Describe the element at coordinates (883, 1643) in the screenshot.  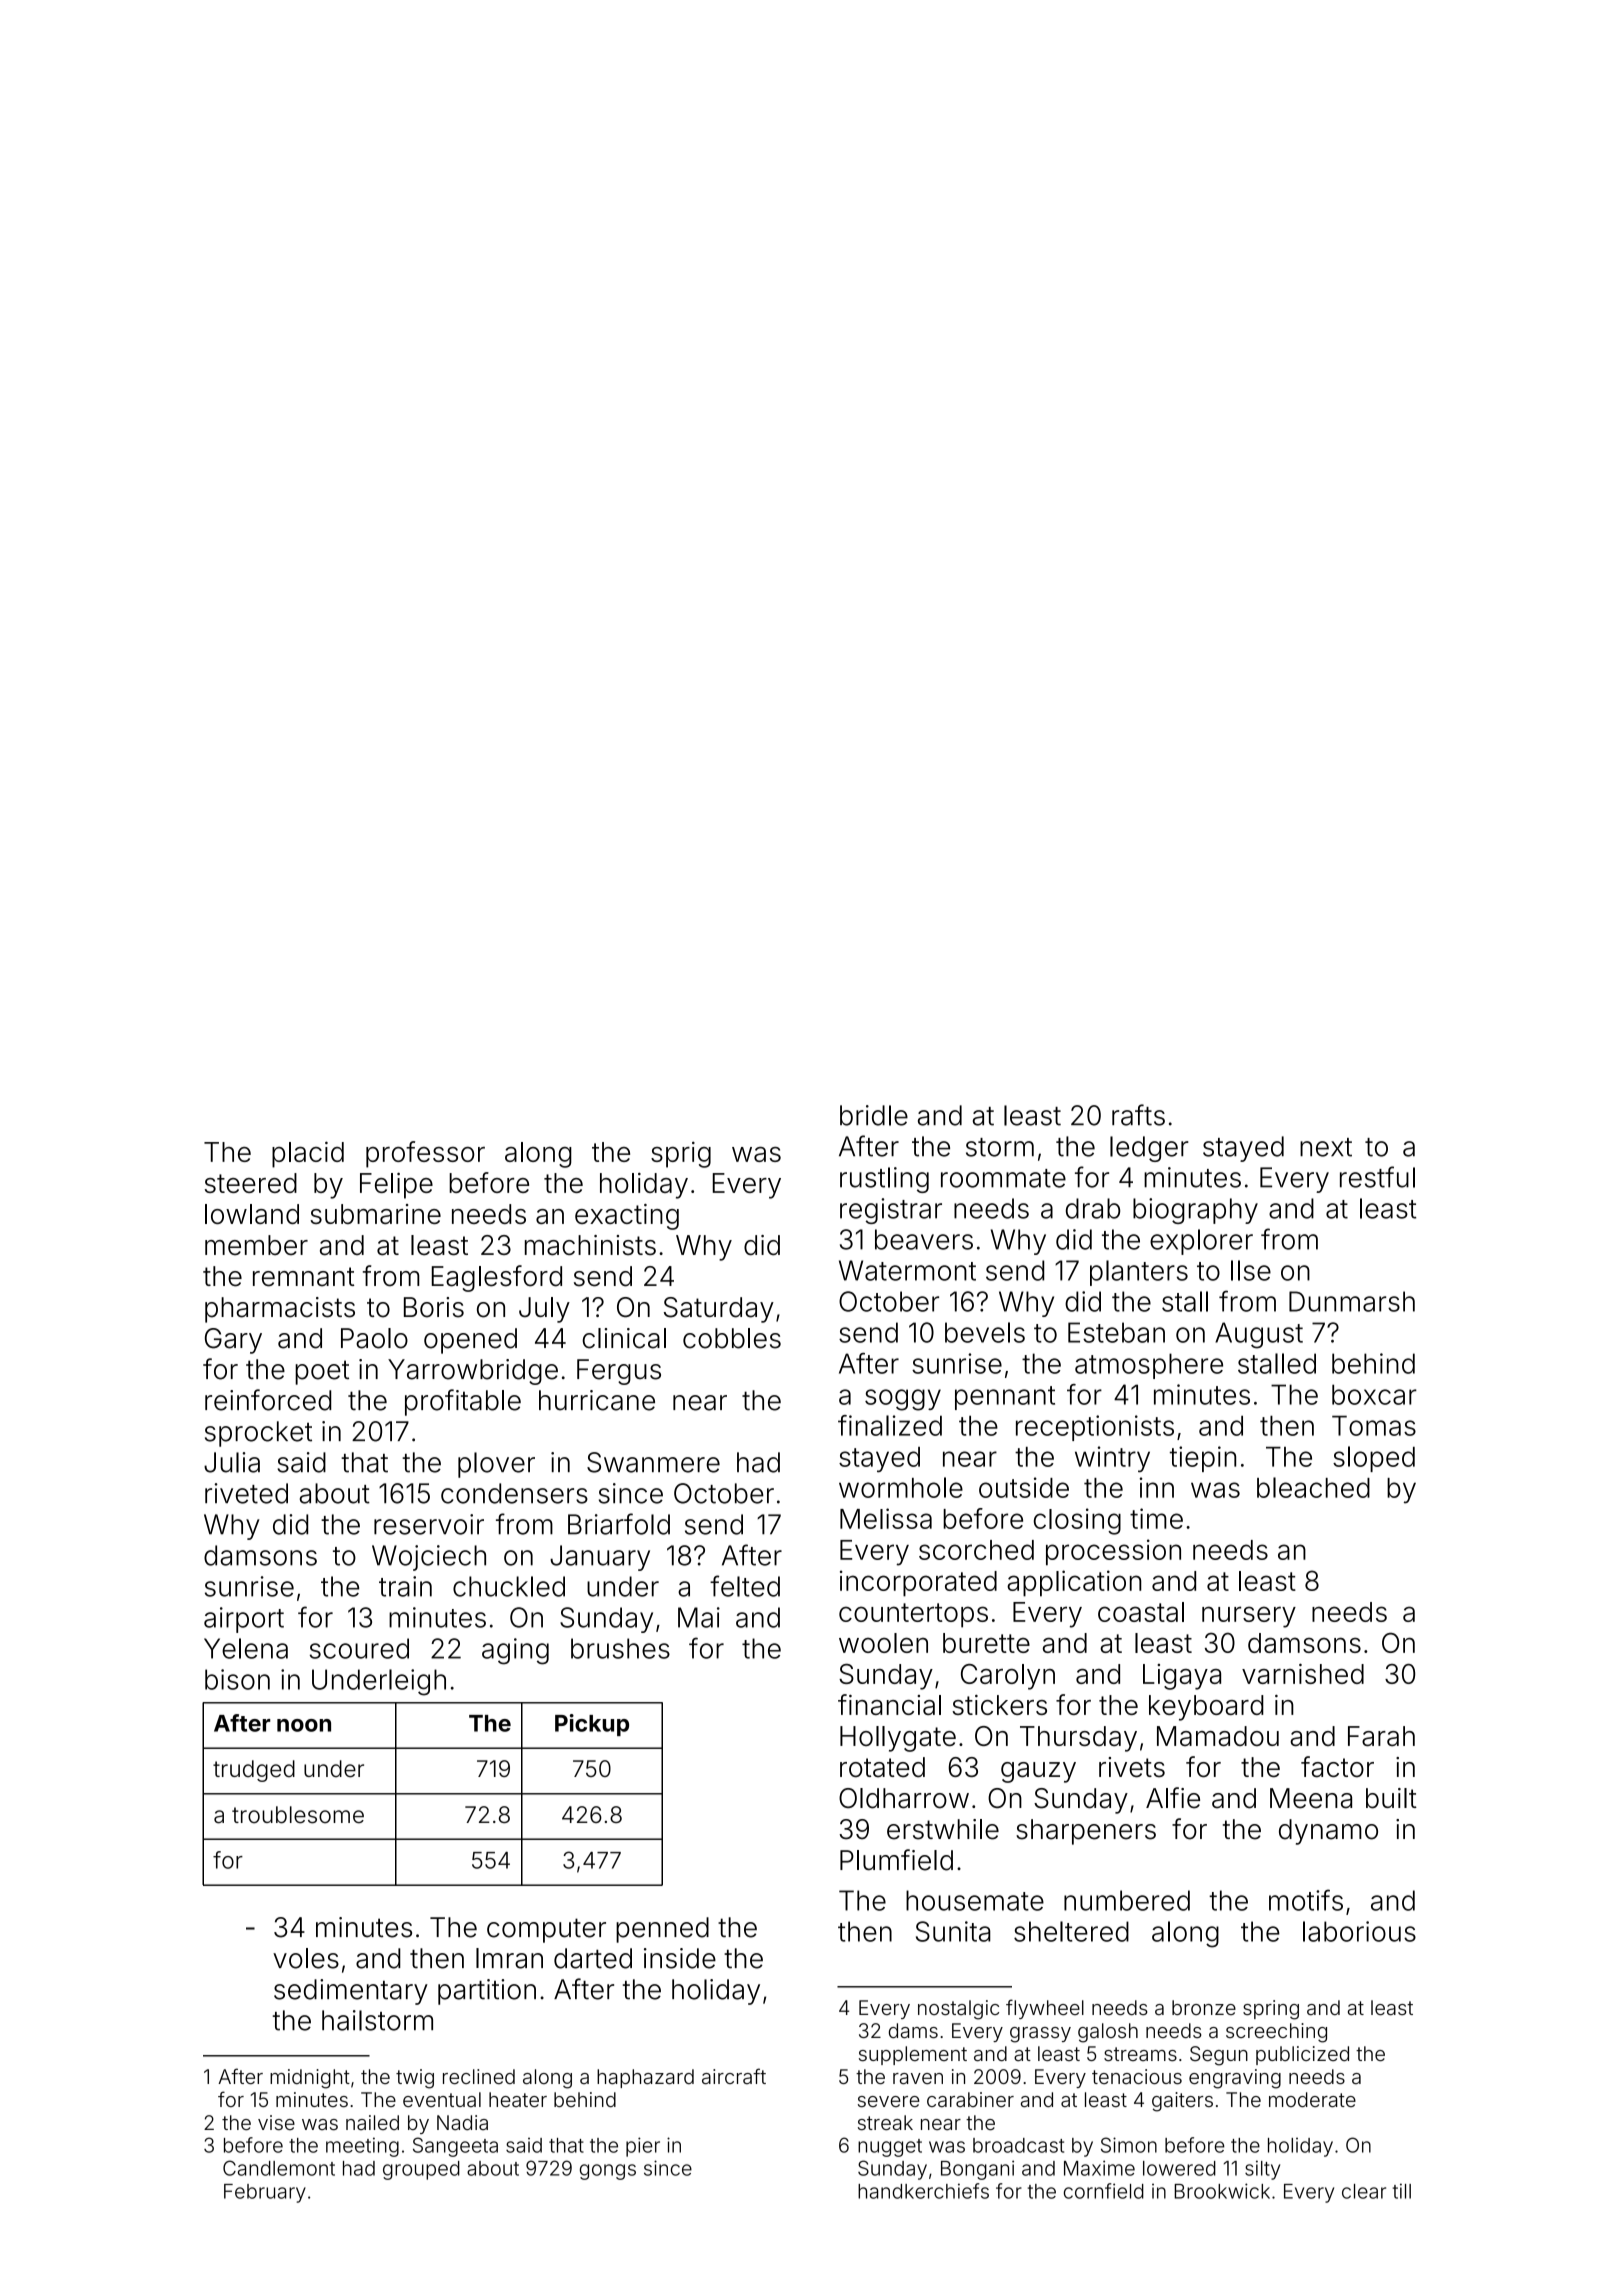
I see `woolen` at that location.
